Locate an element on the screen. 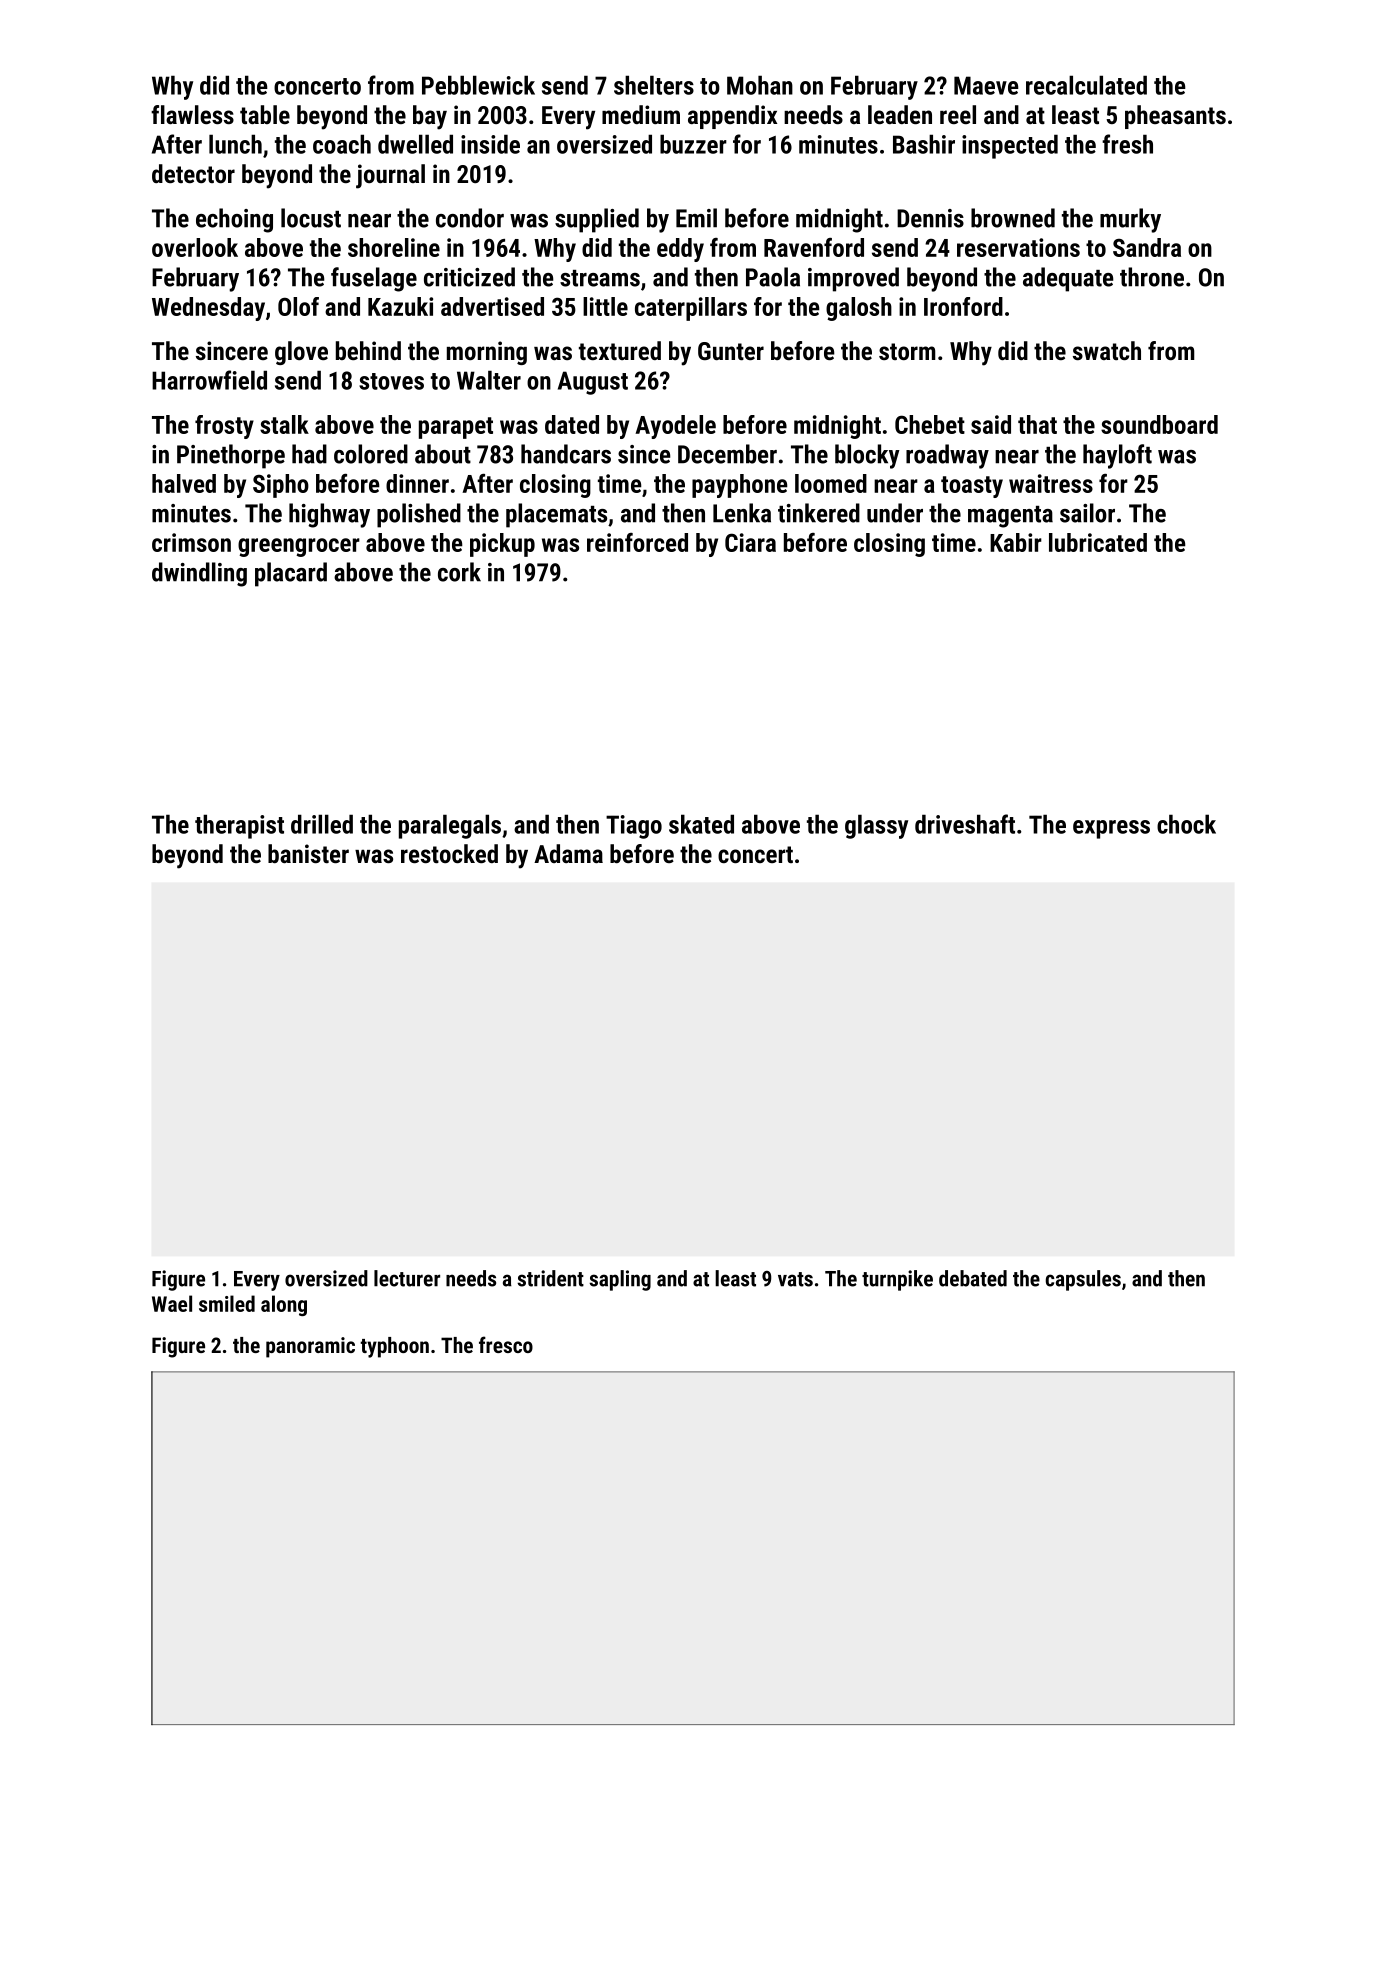 The image size is (1386, 1969). stalk is located at coordinates (284, 424).
